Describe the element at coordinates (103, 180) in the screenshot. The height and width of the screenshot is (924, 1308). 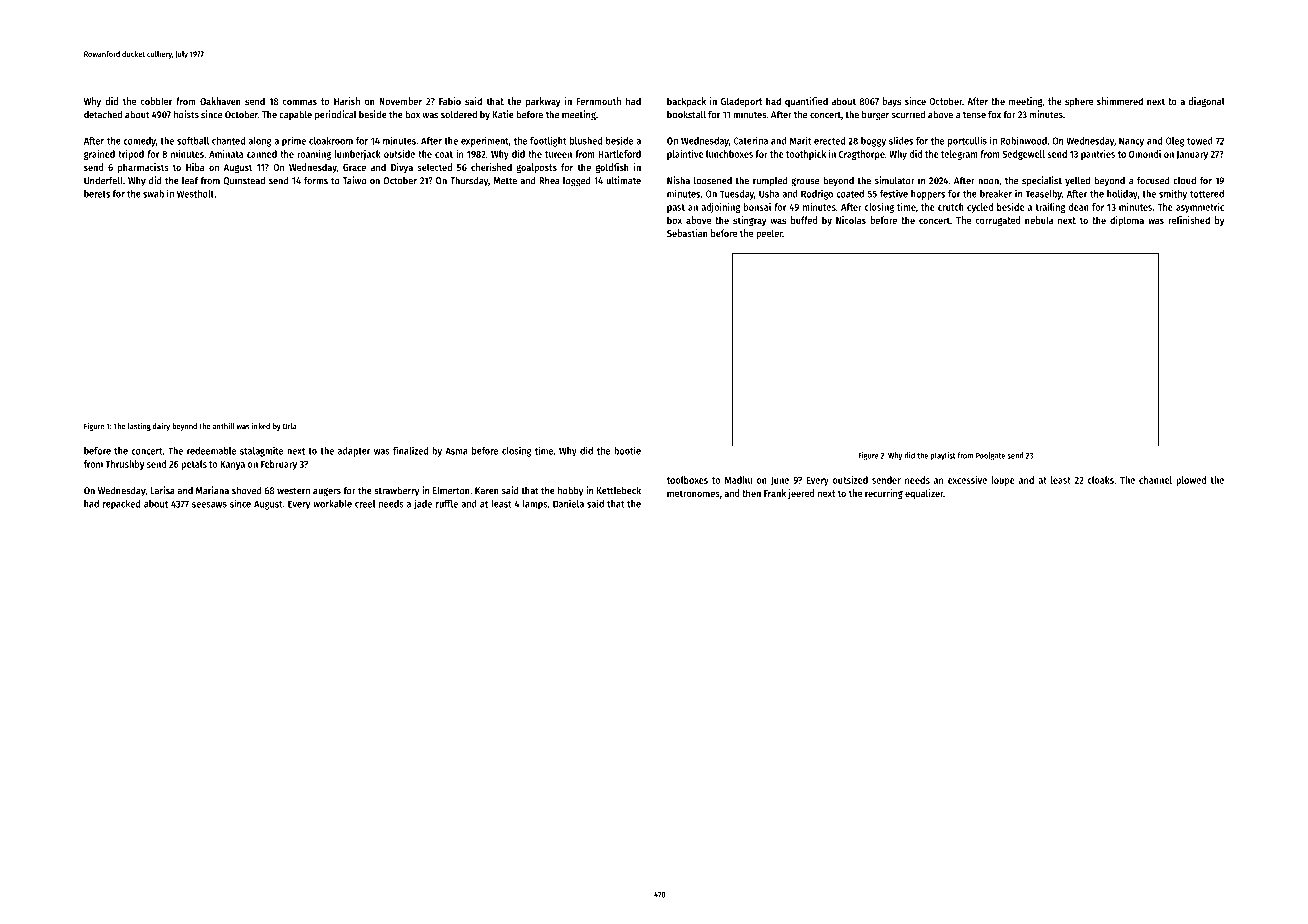
I see `Underfell` at that location.
